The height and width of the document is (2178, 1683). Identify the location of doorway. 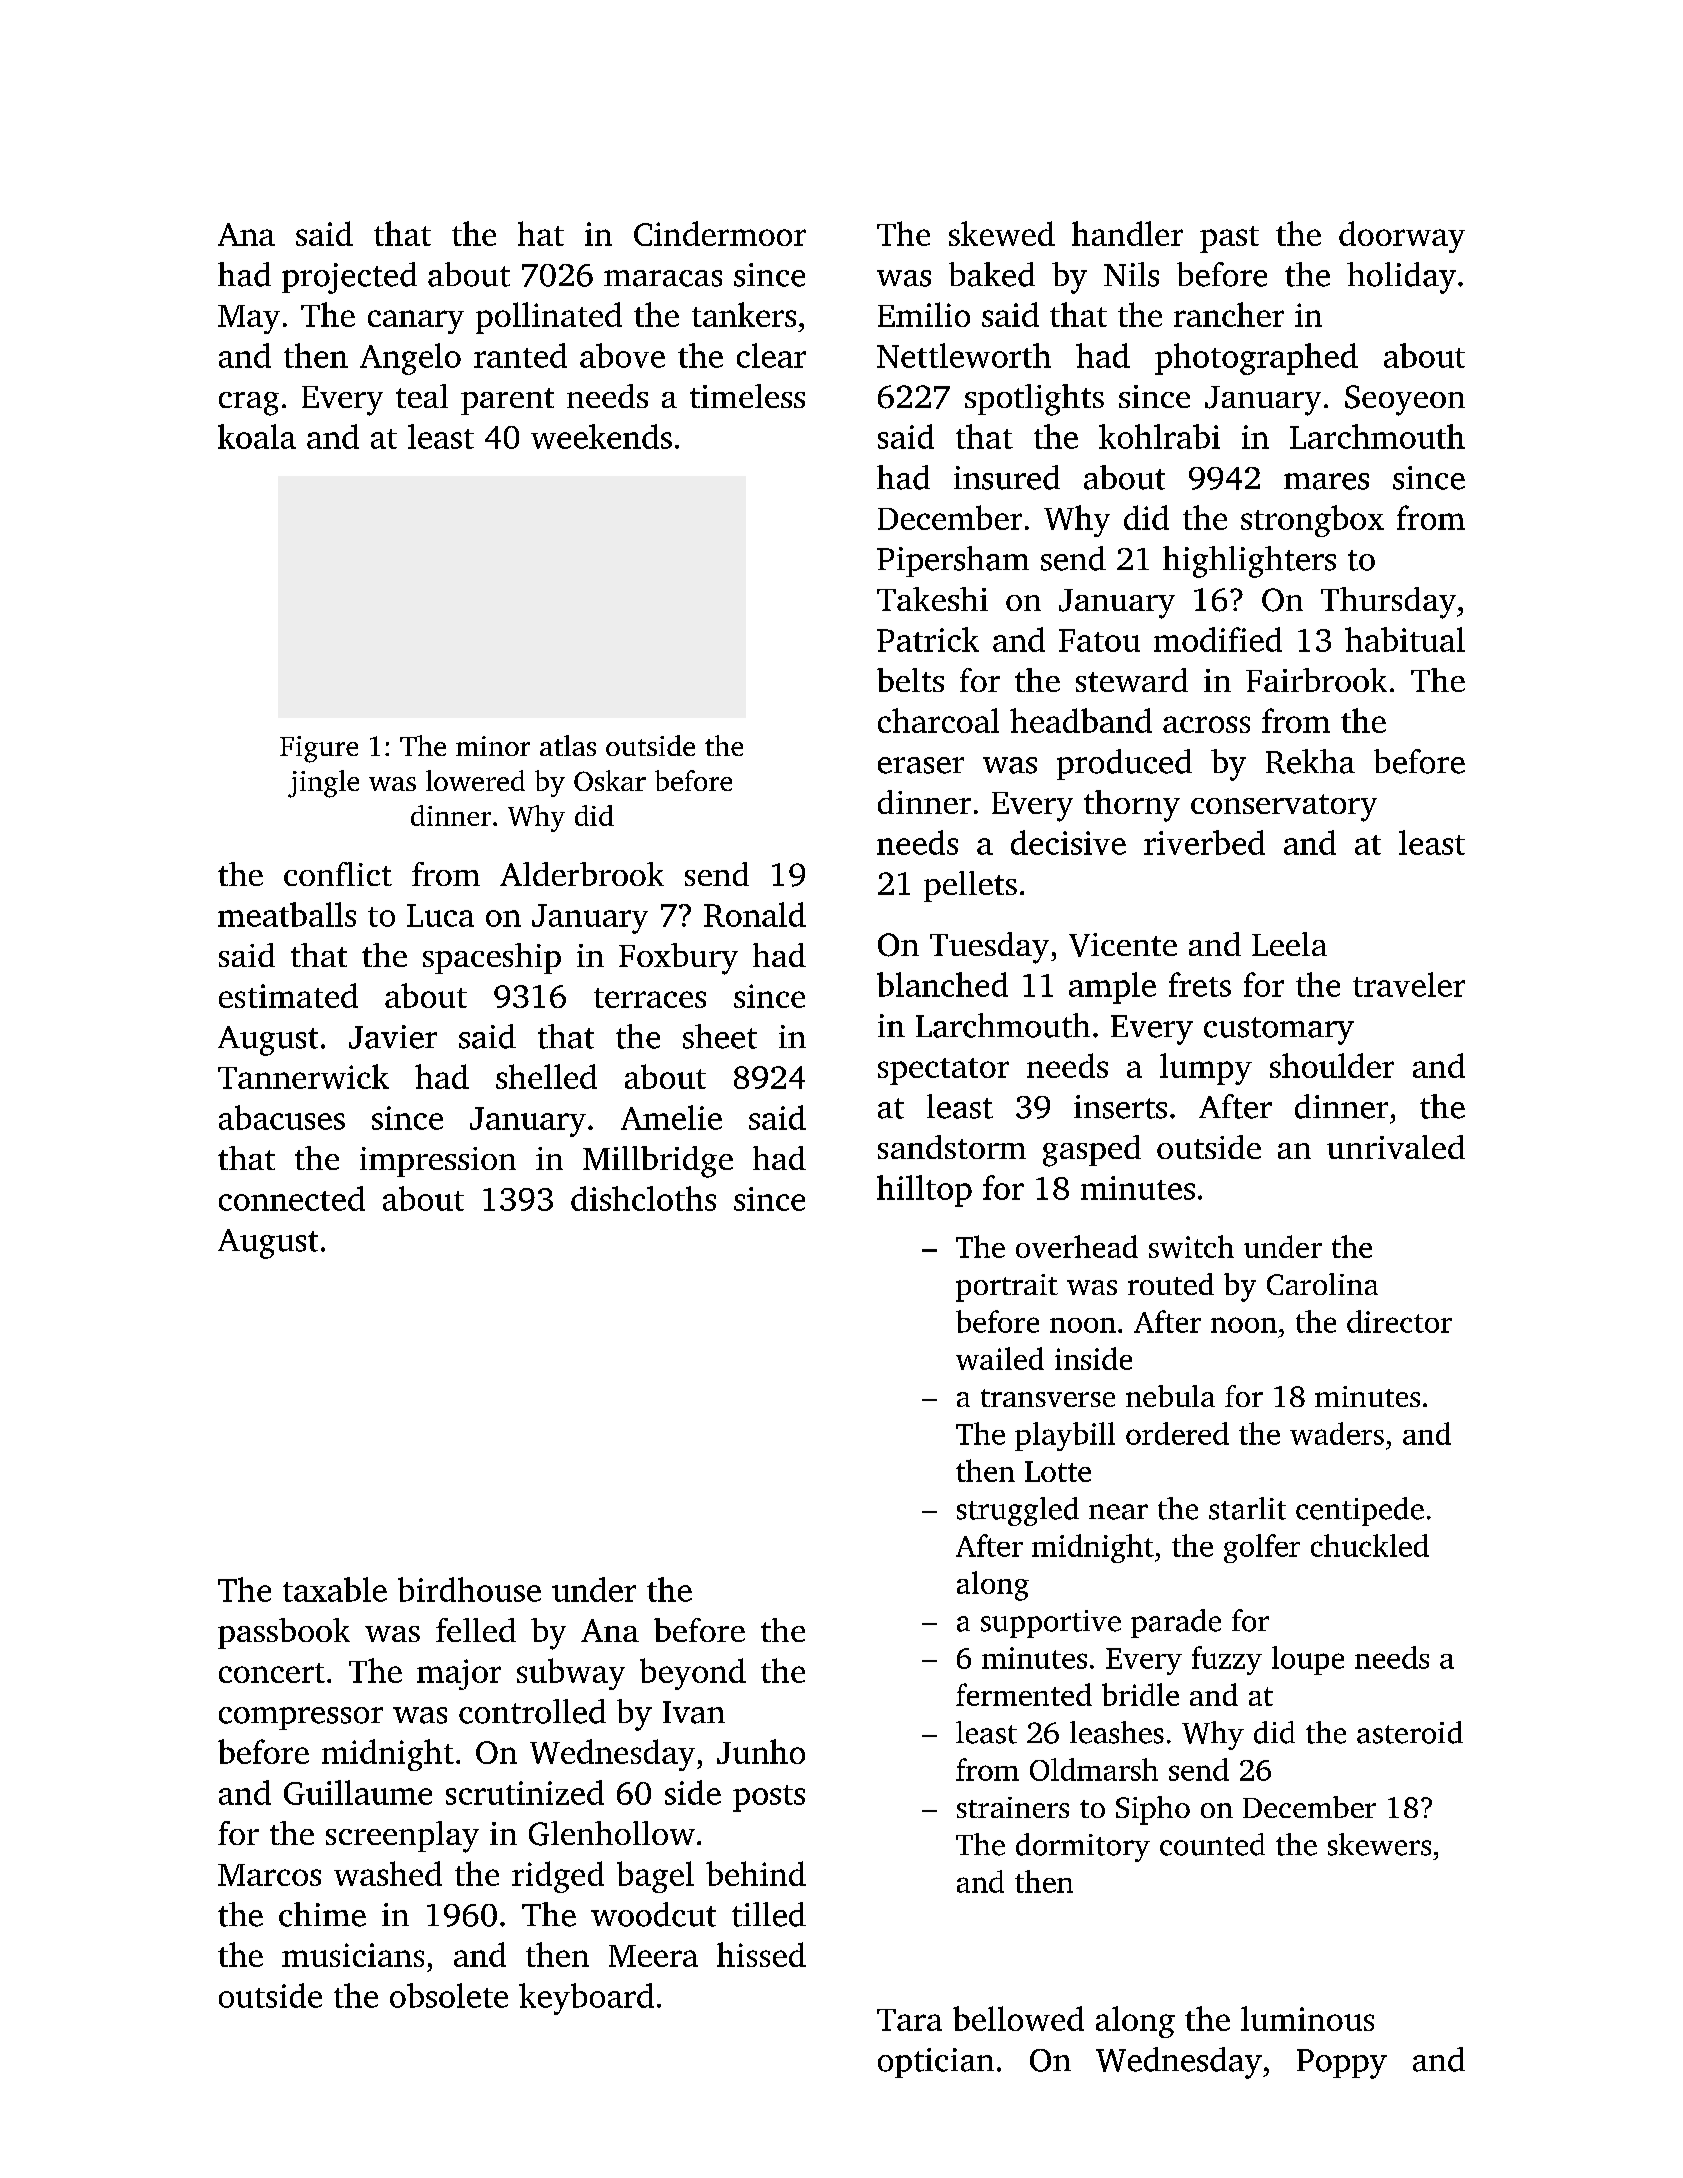
(1402, 237).
